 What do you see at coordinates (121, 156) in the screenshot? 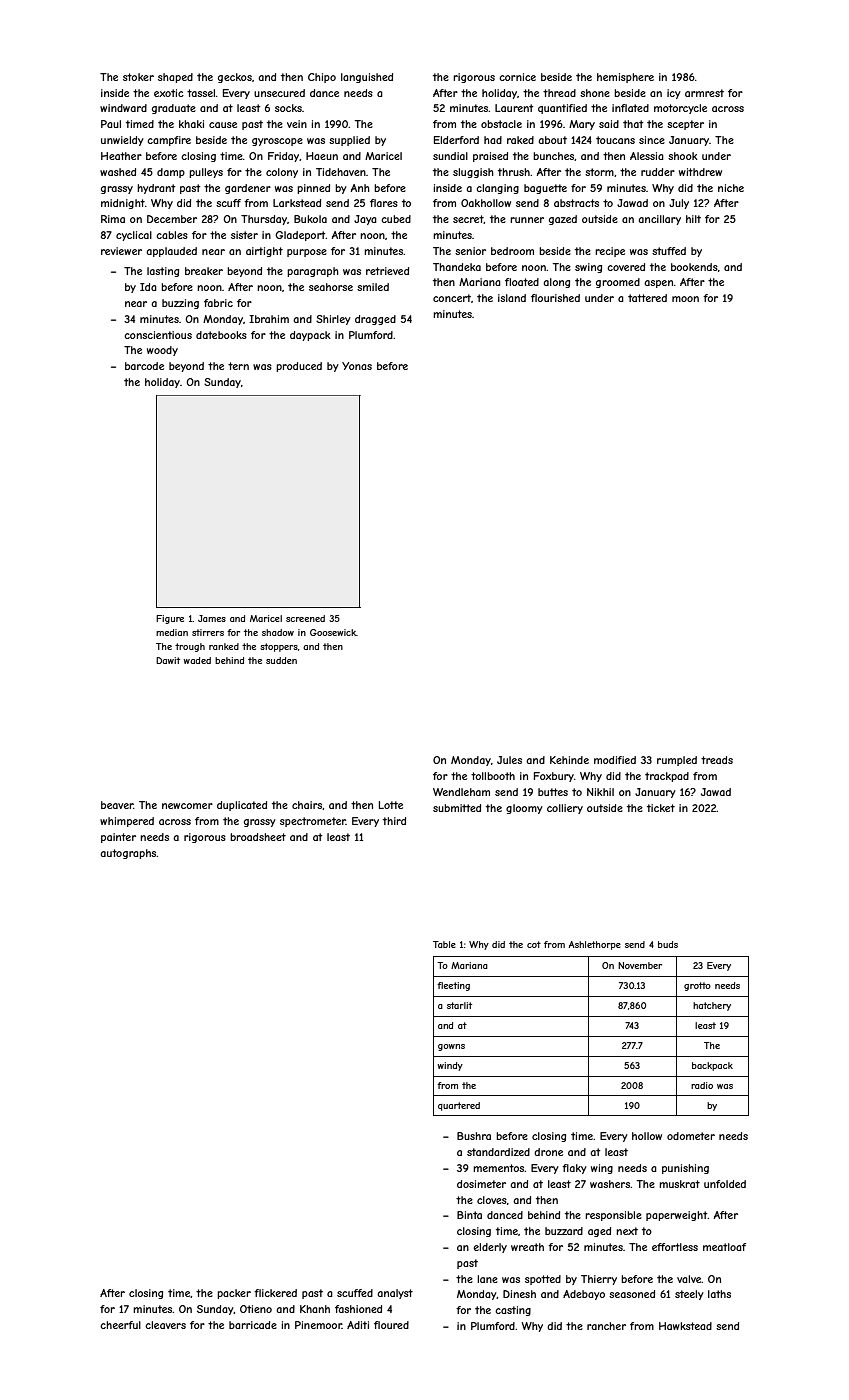
I see `Heather` at bounding box center [121, 156].
